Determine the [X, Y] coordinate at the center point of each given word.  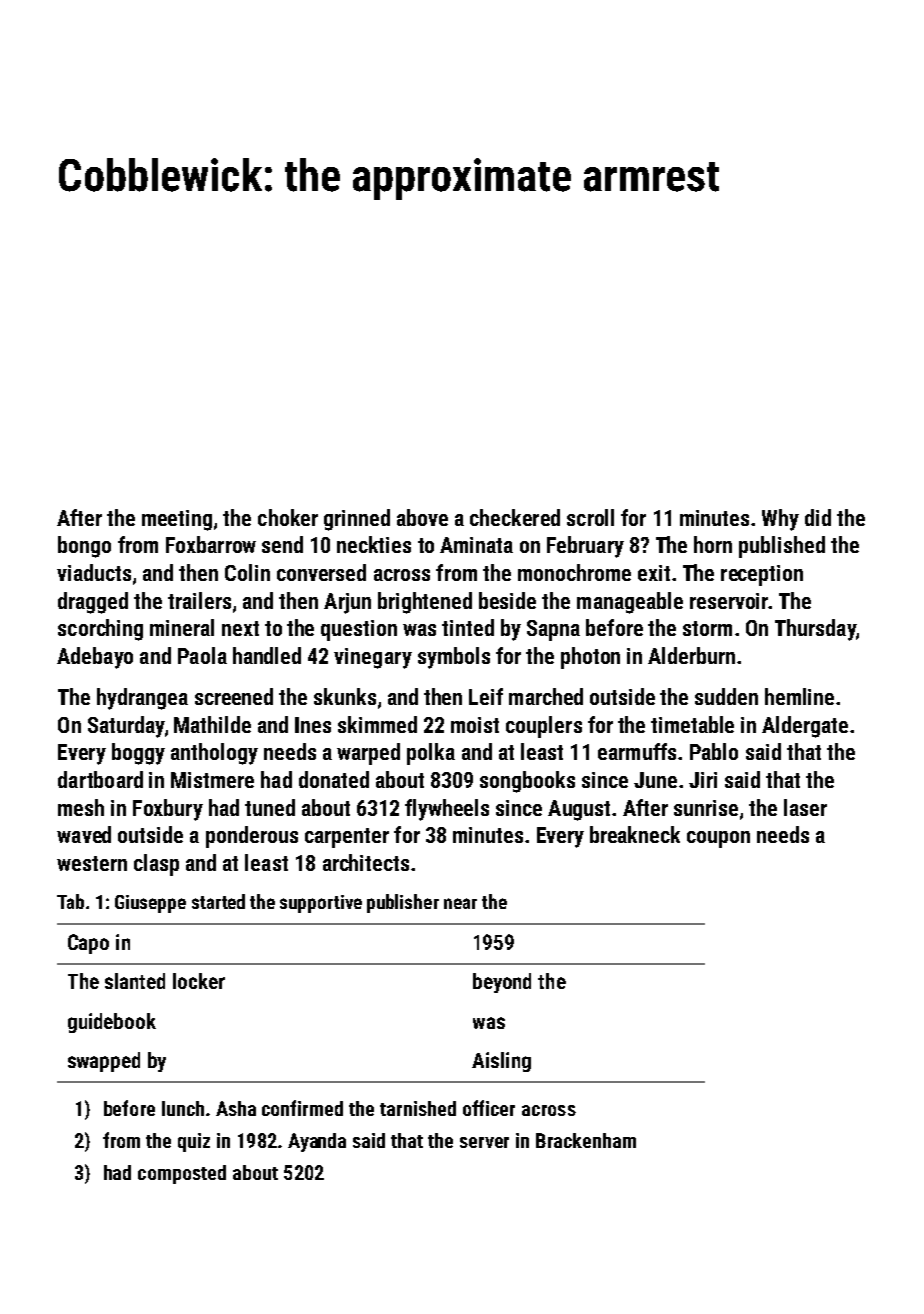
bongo [84, 547]
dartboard [100, 779]
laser [805, 807]
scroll [590, 517]
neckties [374, 544]
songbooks [527, 782]
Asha [236, 1108]
